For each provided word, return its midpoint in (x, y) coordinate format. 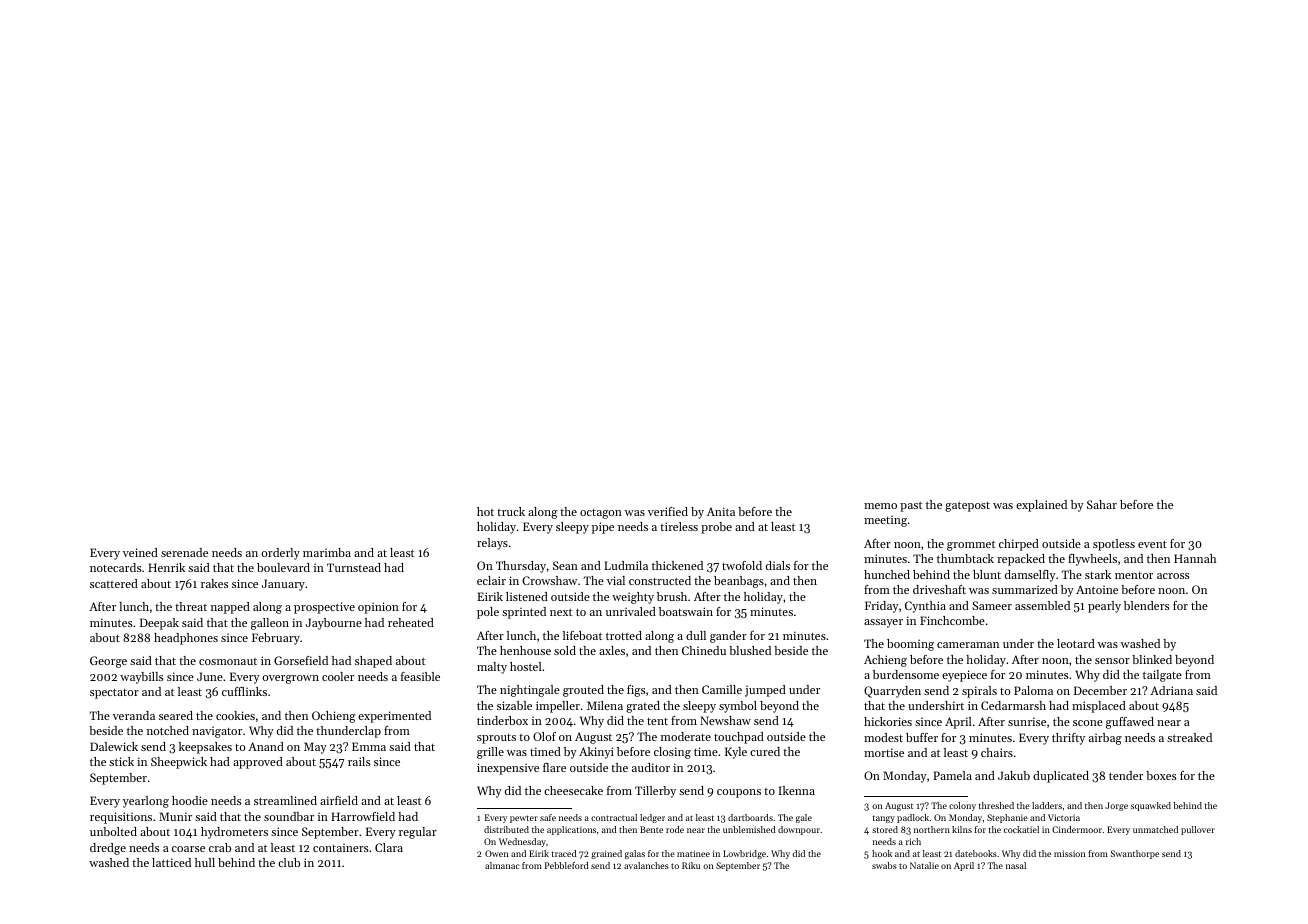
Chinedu (704, 650)
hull (205, 862)
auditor (651, 767)
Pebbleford (567, 865)
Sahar (1102, 504)
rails (359, 761)
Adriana (1171, 690)
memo (880, 506)
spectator (114, 693)
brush (672, 596)
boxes (1161, 775)
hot (485, 511)
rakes (214, 583)
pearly (1104, 607)
